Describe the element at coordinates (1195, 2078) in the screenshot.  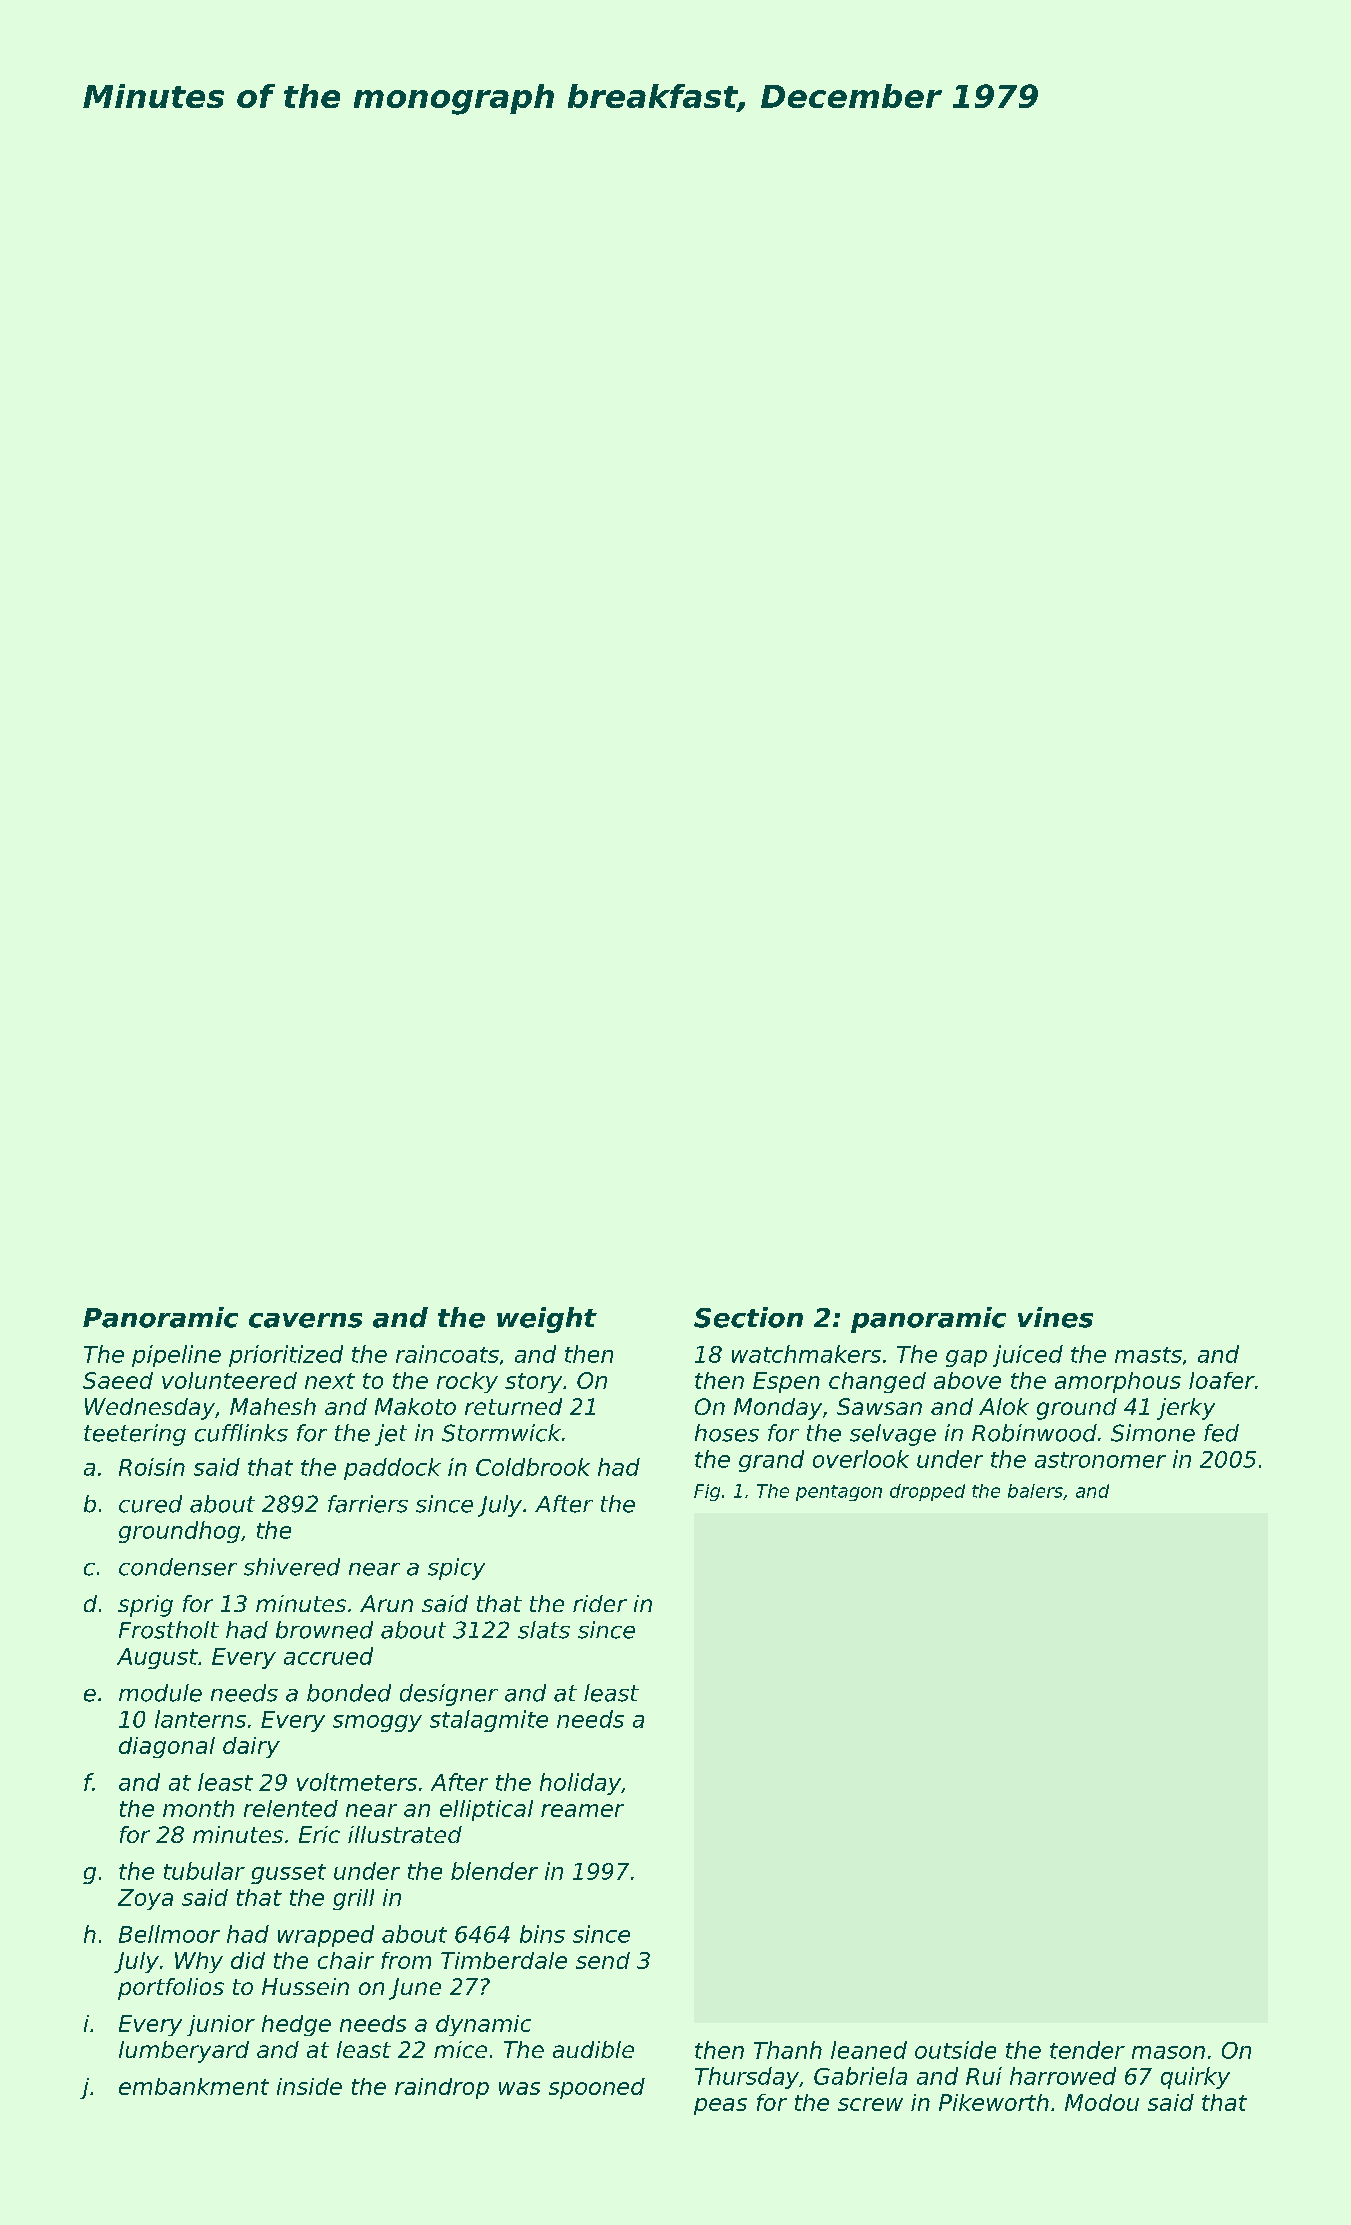
I see `quirky` at that location.
